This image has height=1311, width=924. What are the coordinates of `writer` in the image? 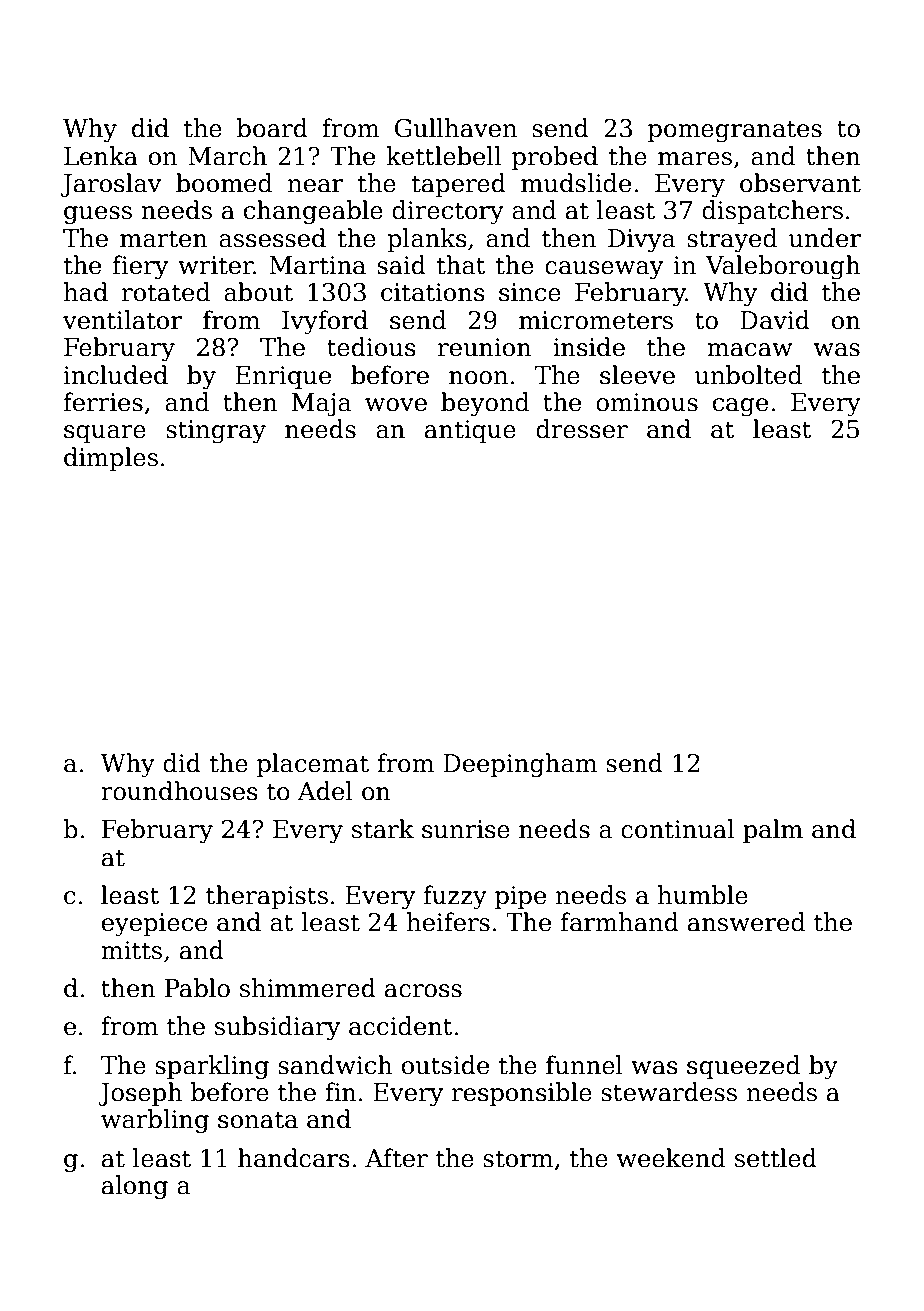 It's located at (216, 265).
